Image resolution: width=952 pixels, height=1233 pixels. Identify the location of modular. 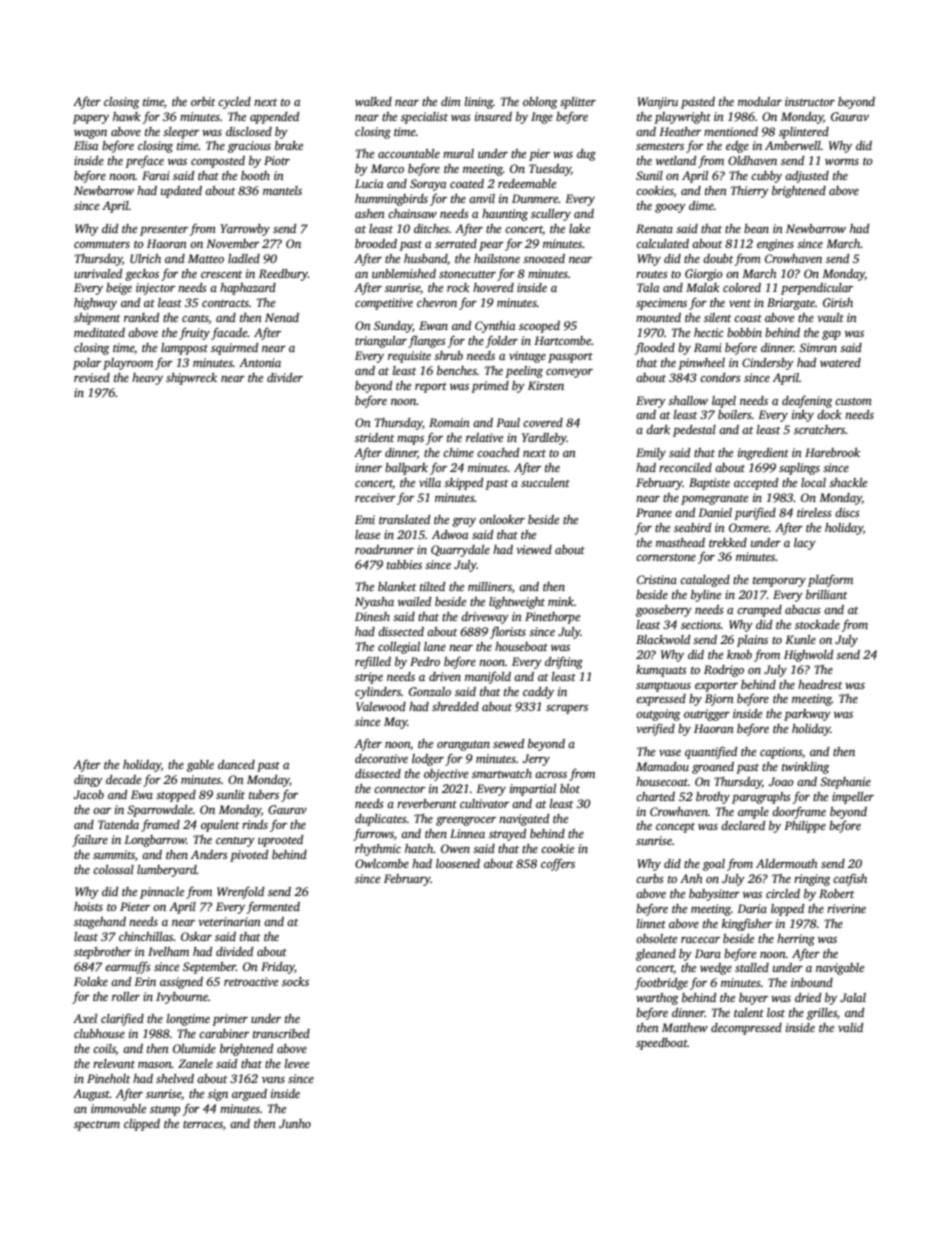
(760, 101).
